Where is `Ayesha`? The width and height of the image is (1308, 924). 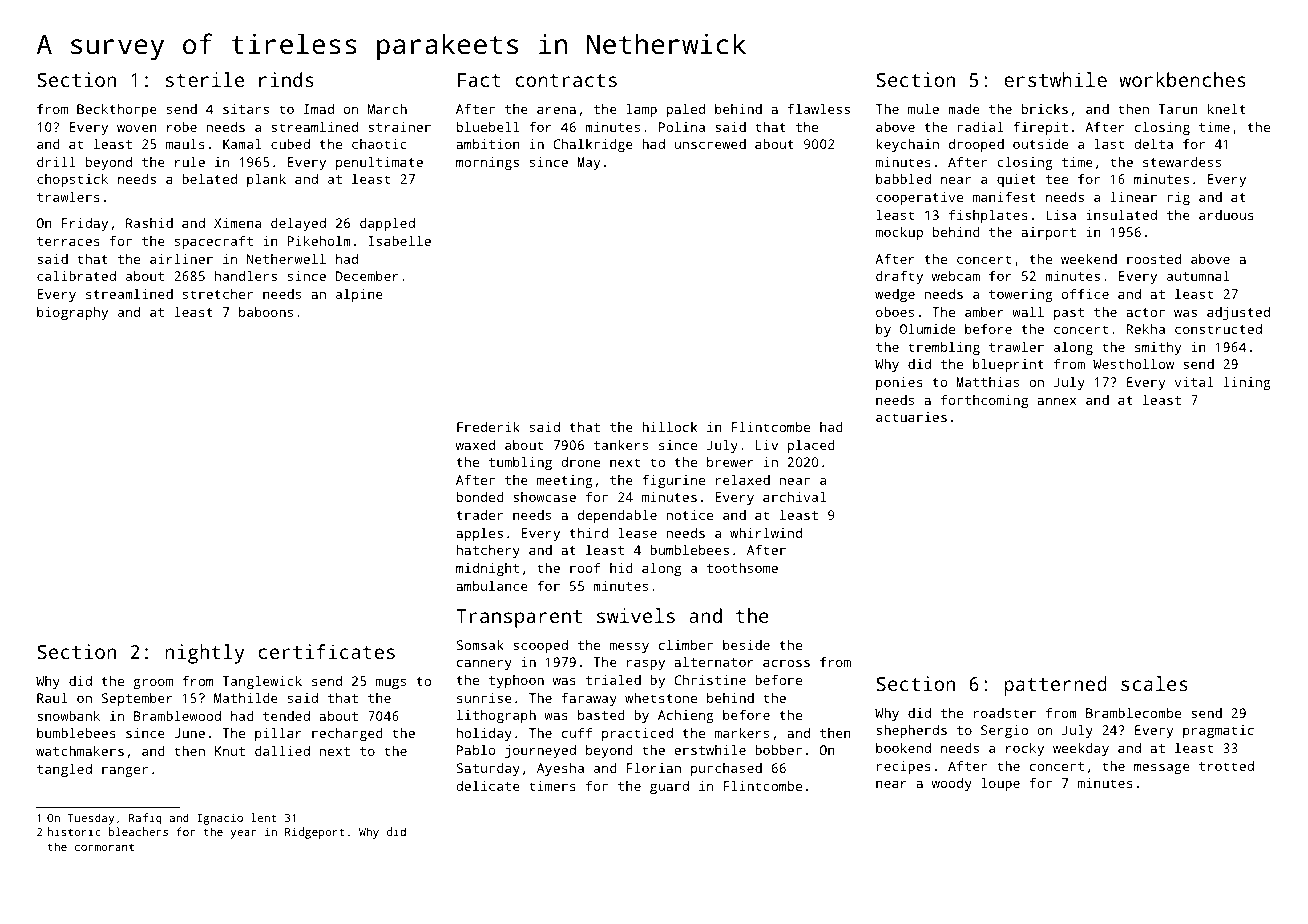 Ayesha is located at coordinates (560, 769).
